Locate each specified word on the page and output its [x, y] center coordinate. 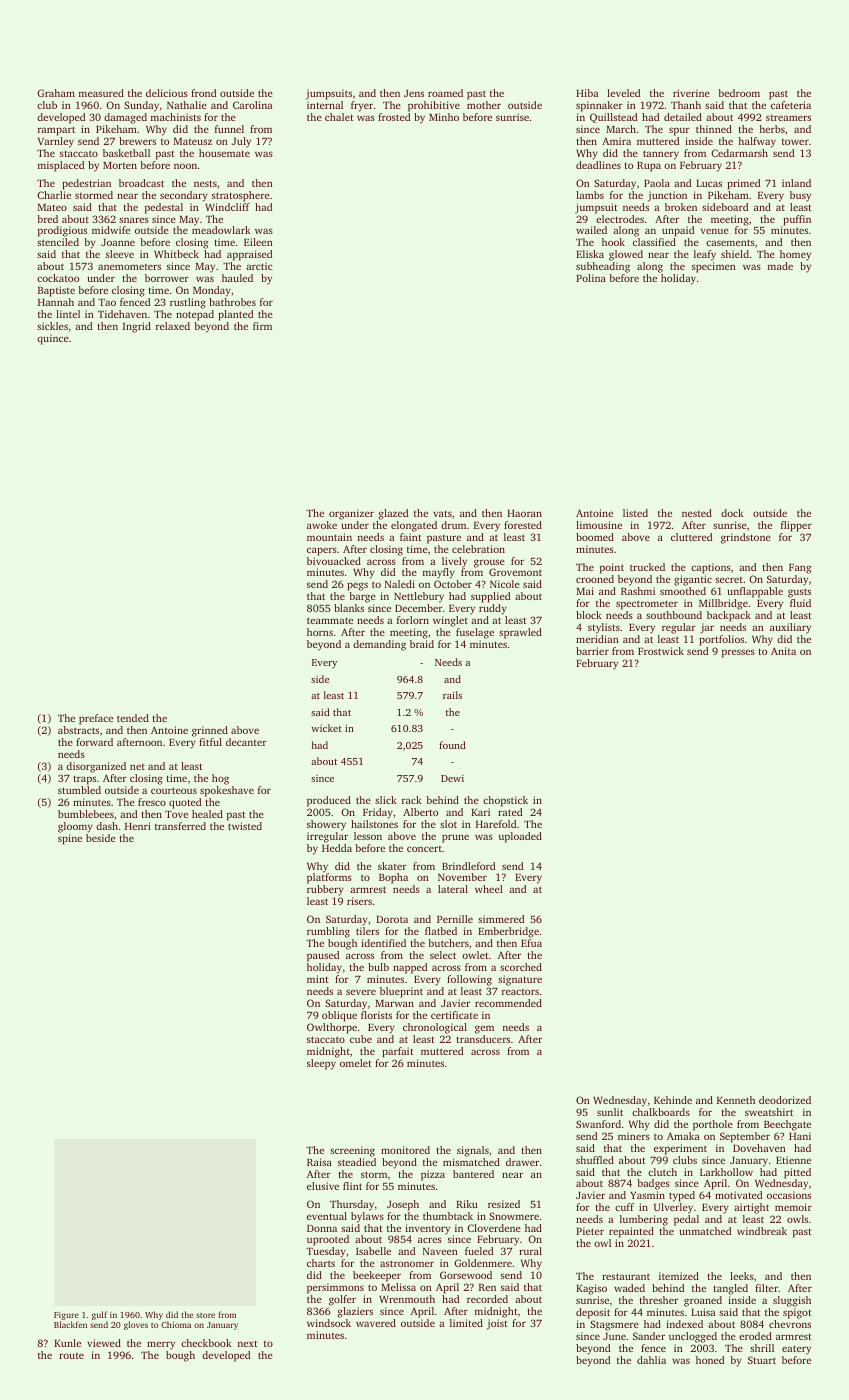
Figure [66, 1317]
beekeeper [377, 1276]
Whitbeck [176, 254]
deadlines [598, 165]
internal [325, 105]
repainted [631, 1232]
